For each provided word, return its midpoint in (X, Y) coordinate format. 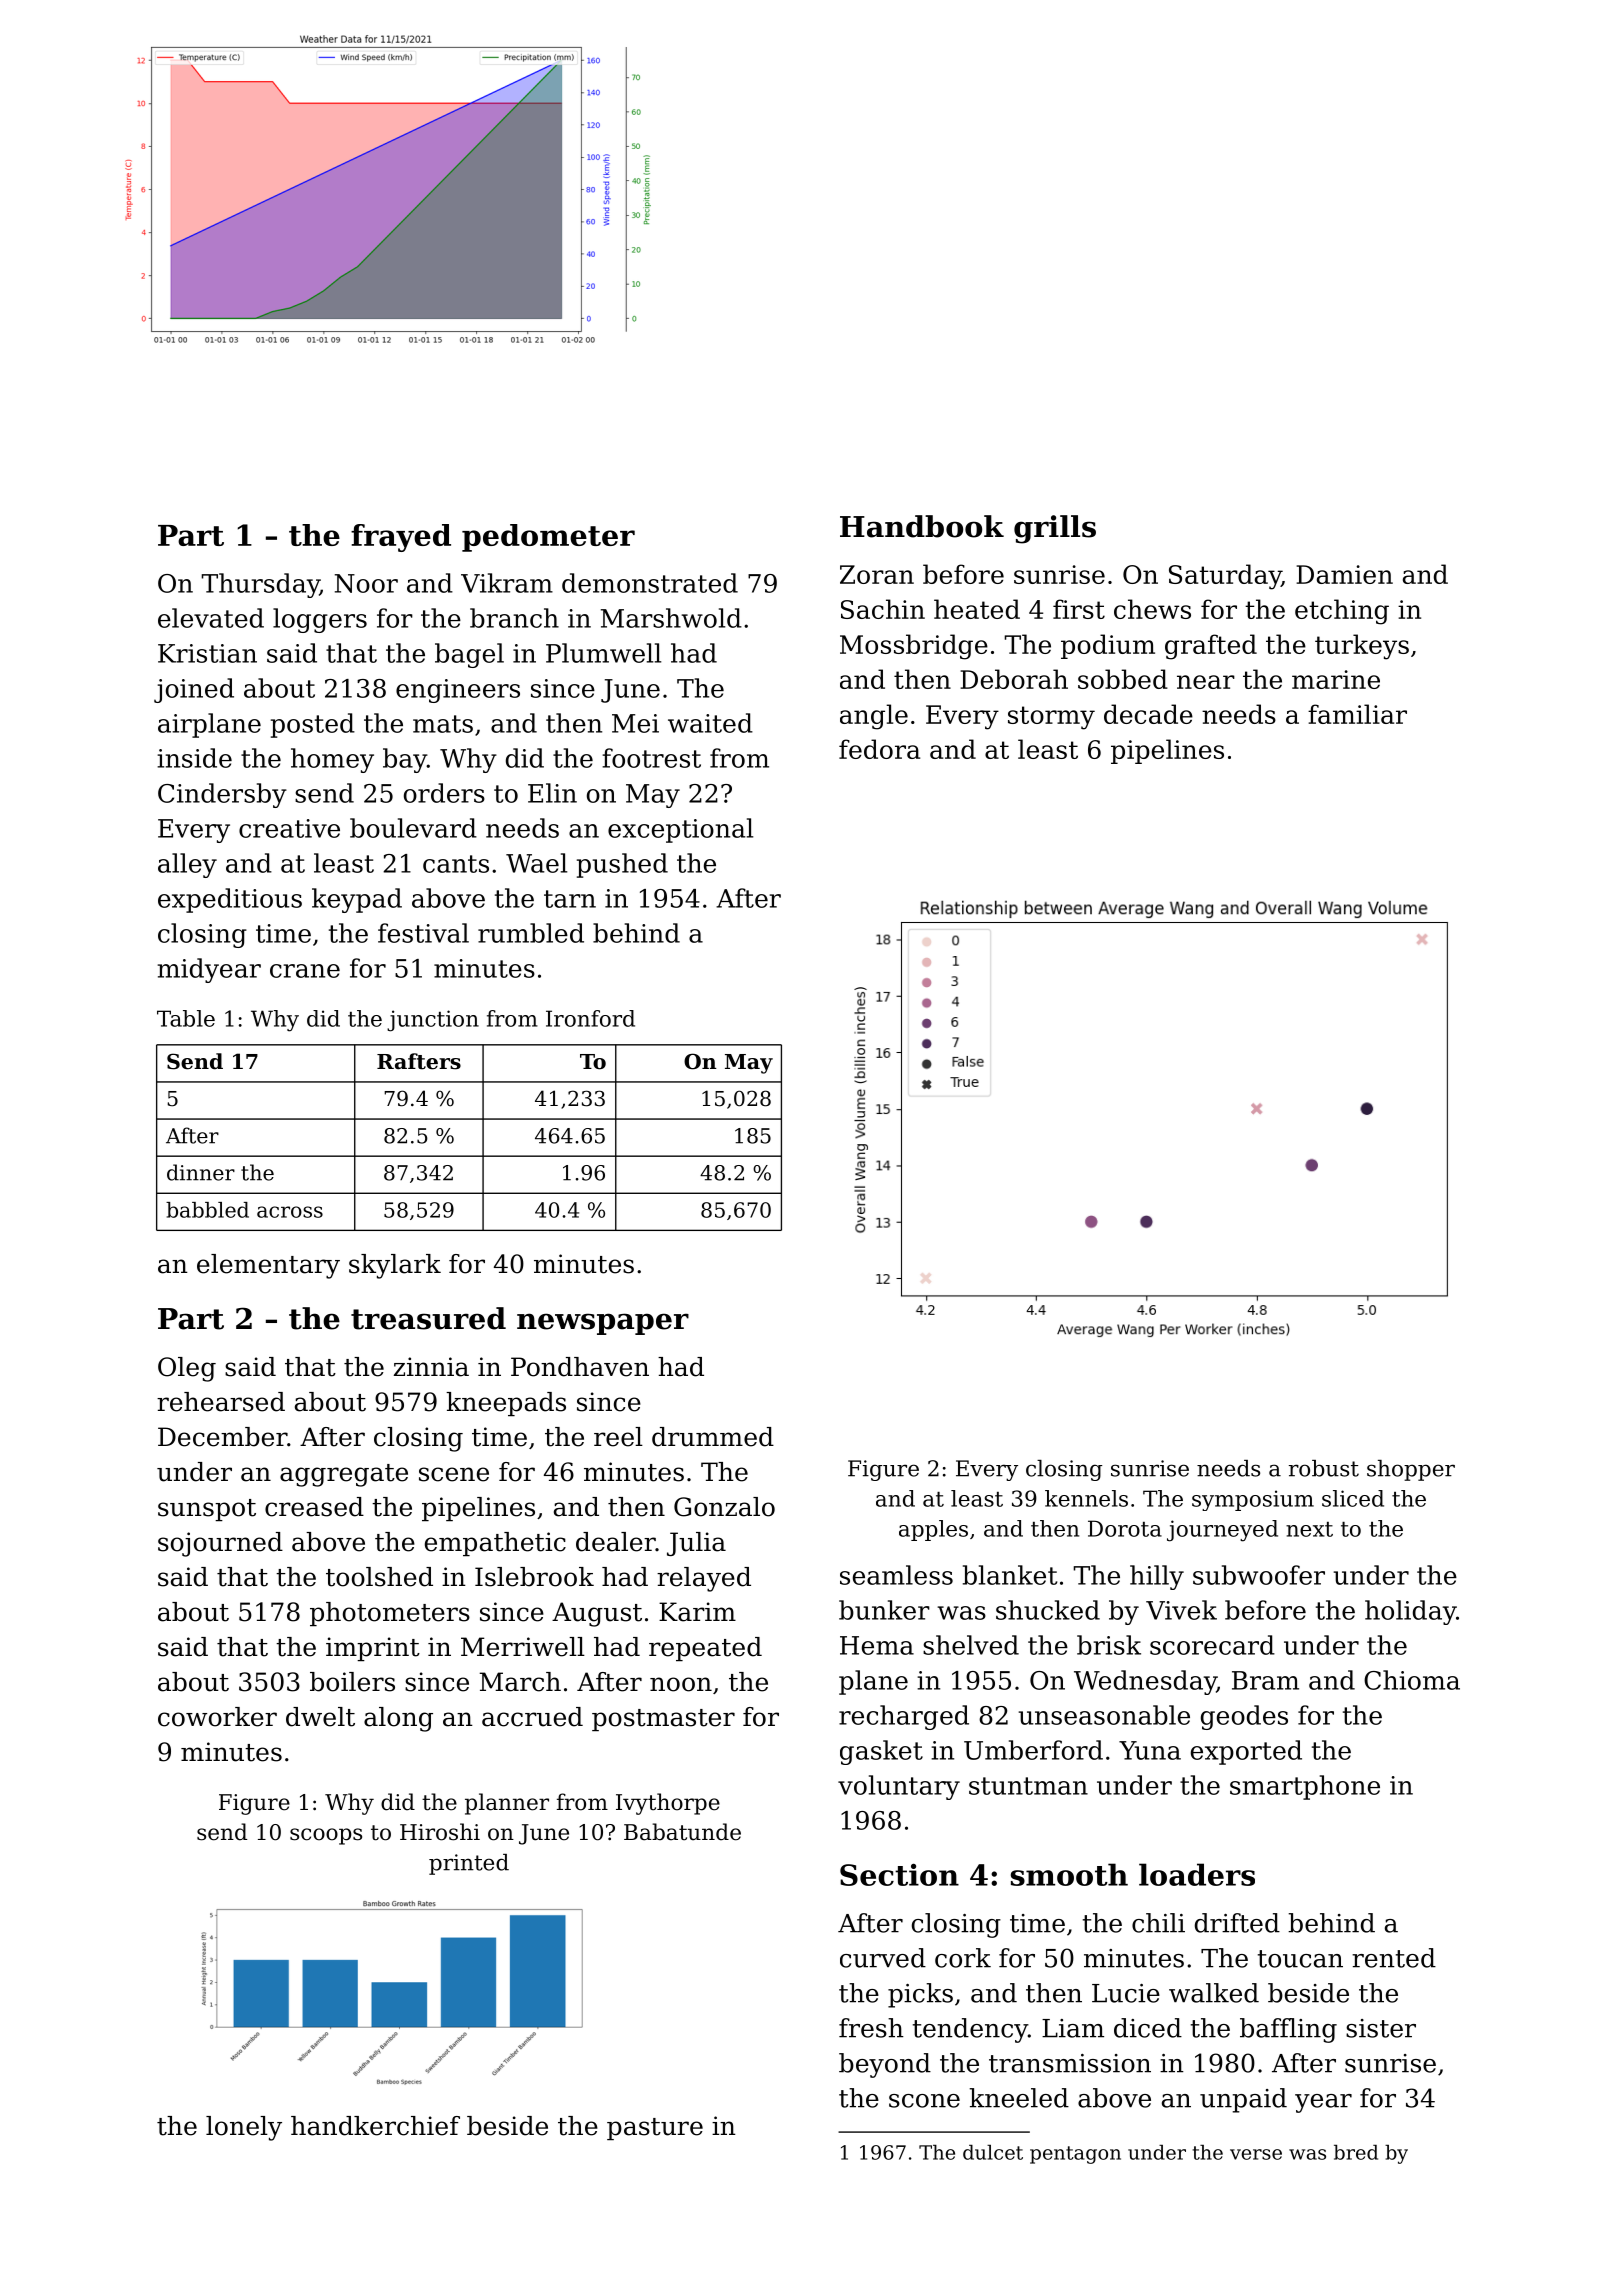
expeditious (230, 900)
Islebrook (534, 1577)
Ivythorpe (668, 1804)
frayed (401, 538)
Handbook (922, 526)
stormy (1051, 718)
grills (1055, 529)
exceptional (680, 830)
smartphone (1305, 1787)
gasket (881, 1752)
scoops (326, 1836)
